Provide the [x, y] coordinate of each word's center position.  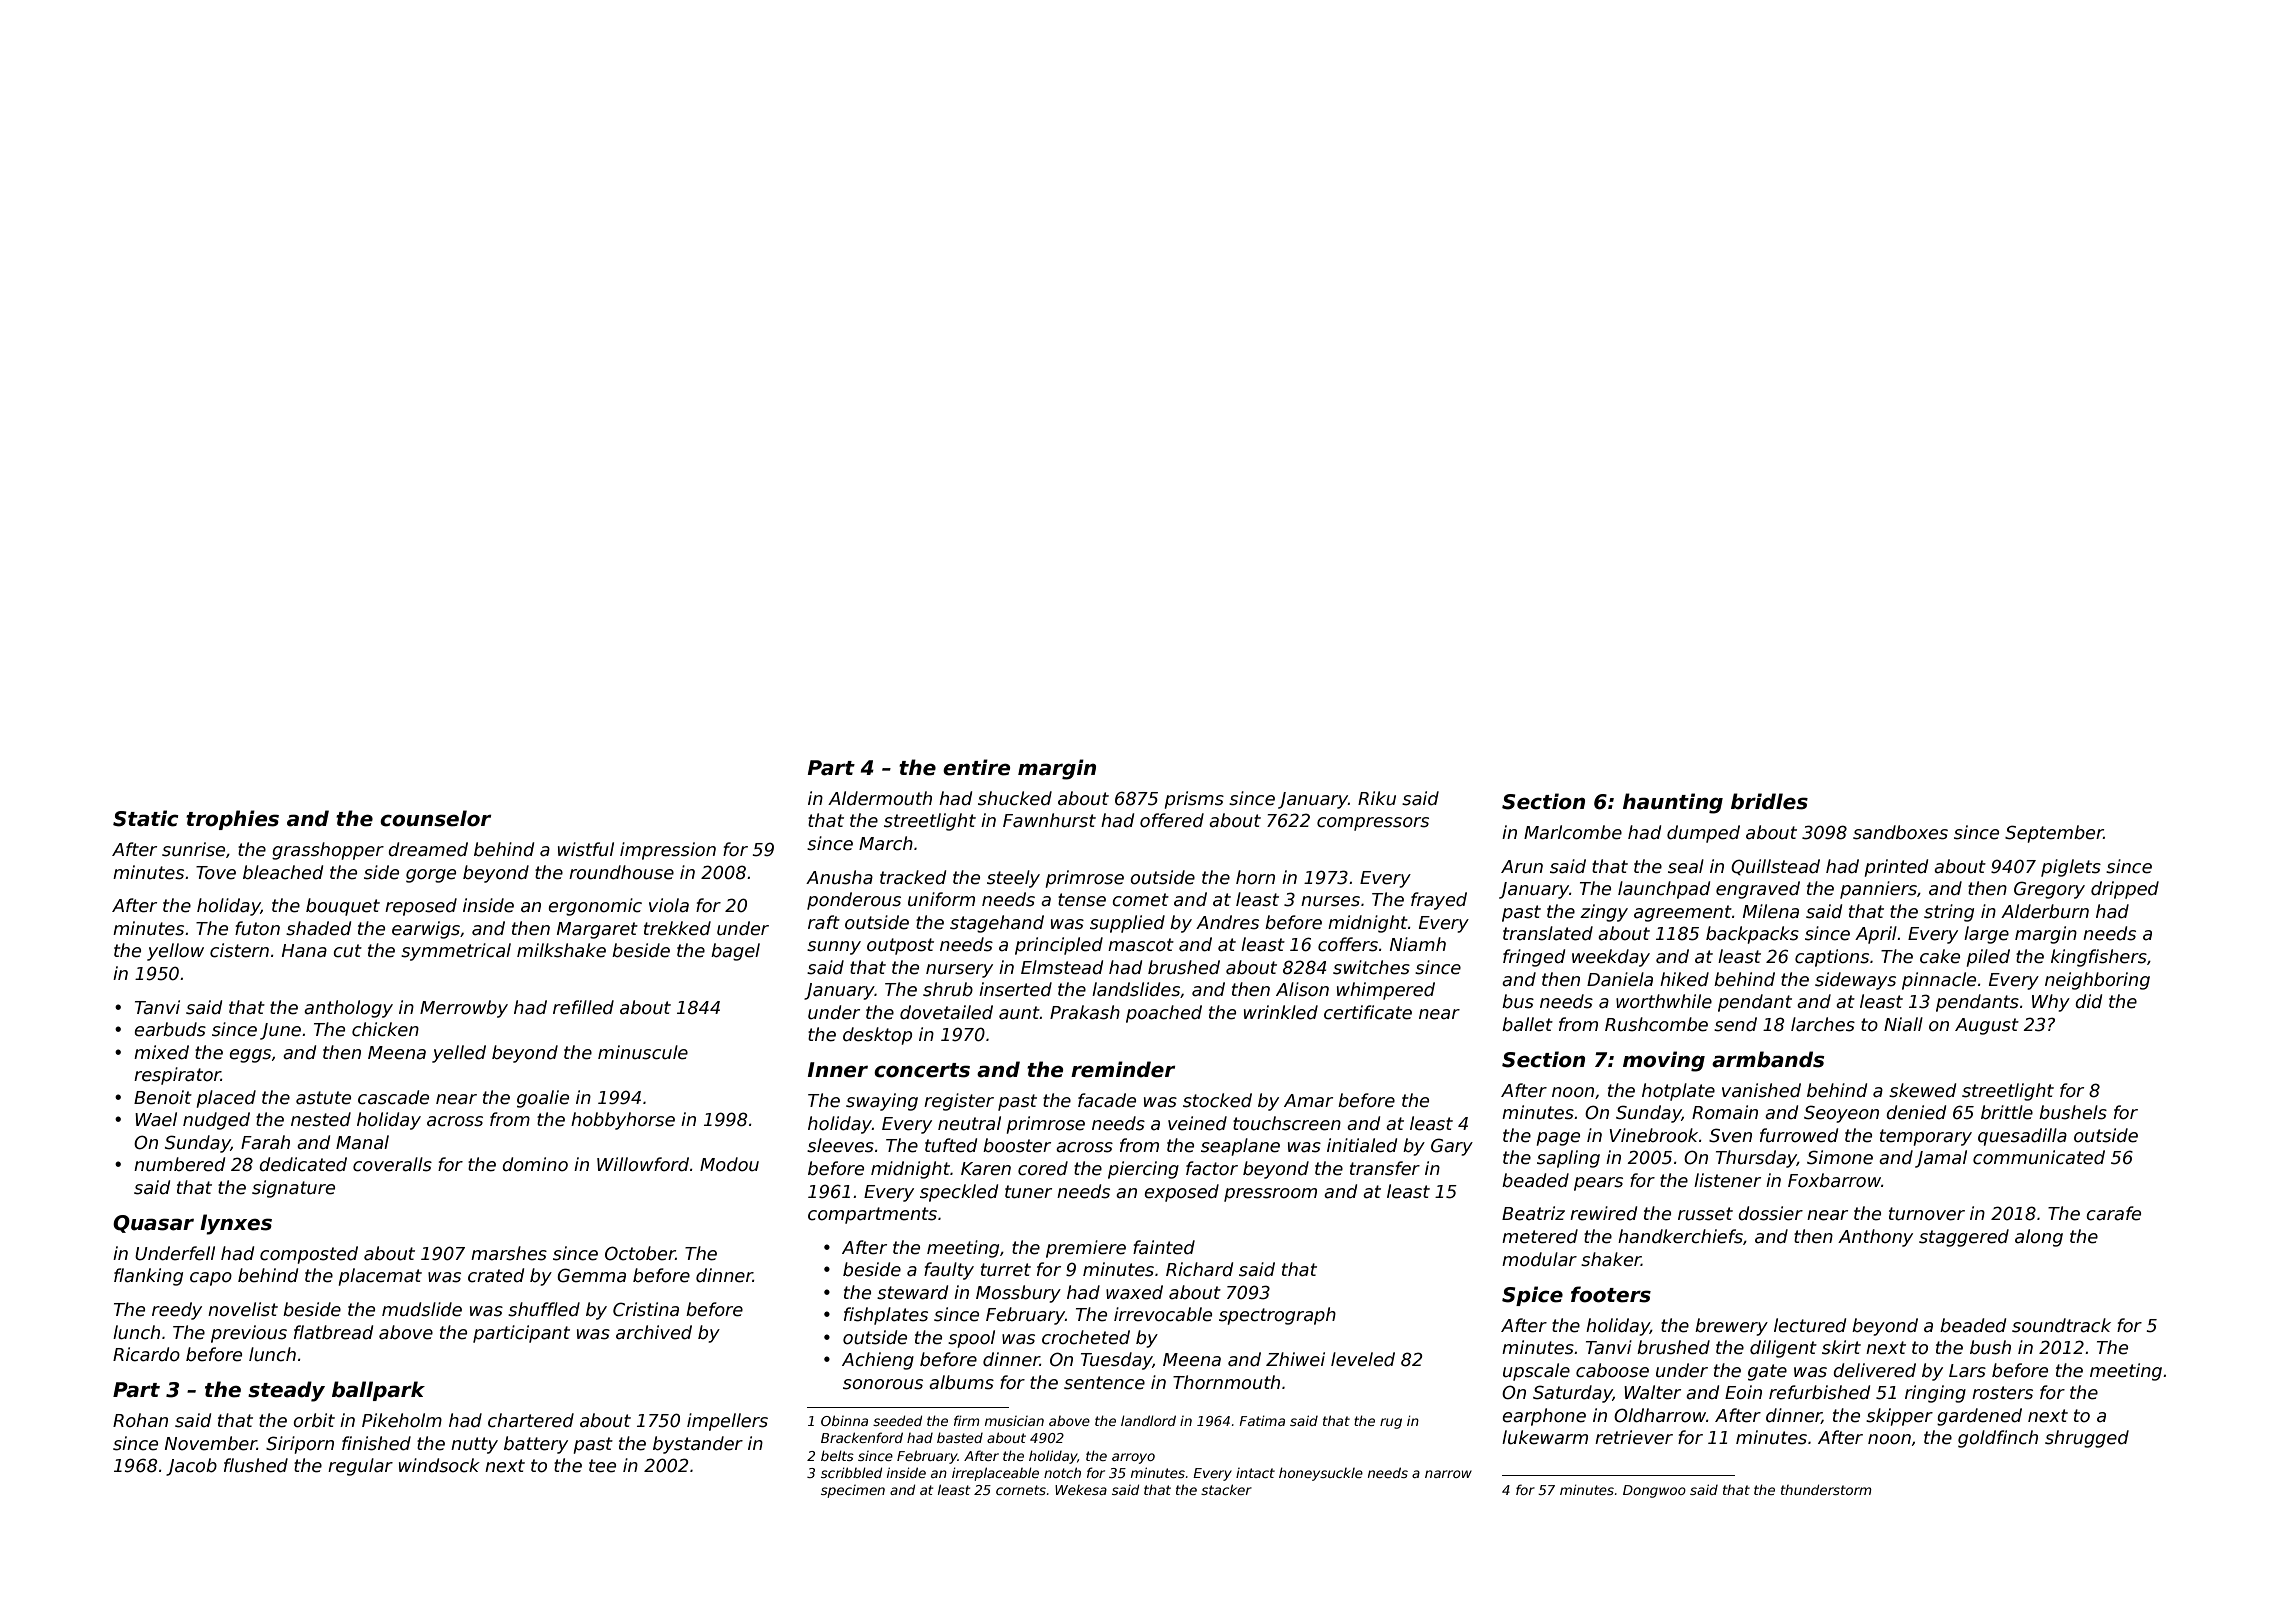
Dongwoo [1654, 1491]
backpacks [1752, 935]
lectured [1810, 1325]
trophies [232, 820]
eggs [250, 1056]
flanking [148, 1277]
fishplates [886, 1316]
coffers [1348, 944]
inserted [1015, 989]
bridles [1769, 801]
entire [976, 767]
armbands [1768, 1059]
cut [347, 951]
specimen [853, 1491]
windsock [439, 1465]
